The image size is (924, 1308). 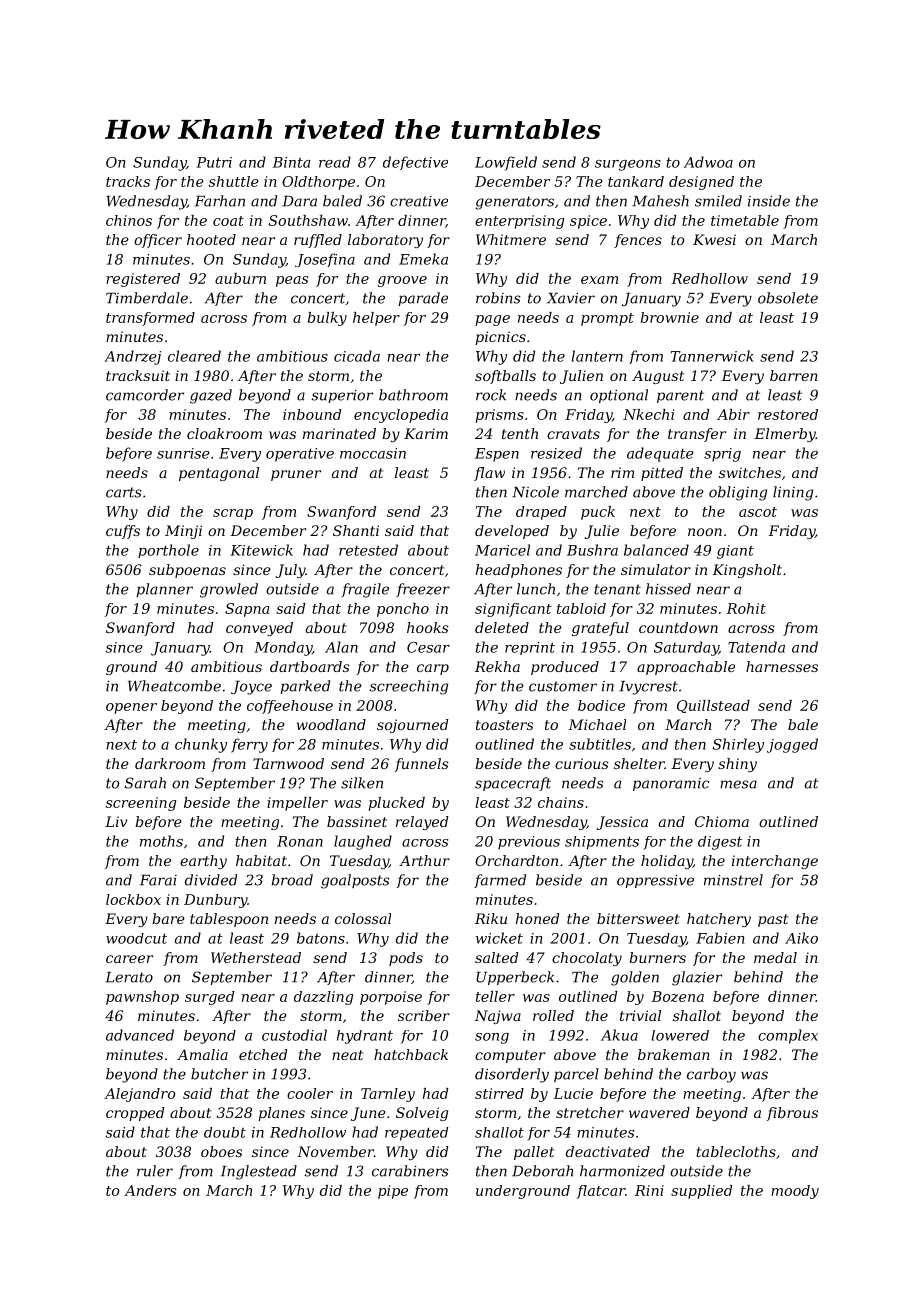 What do you see at coordinates (607, 319) in the screenshot?
I see `prompt` at bounding box center [607, 319].
